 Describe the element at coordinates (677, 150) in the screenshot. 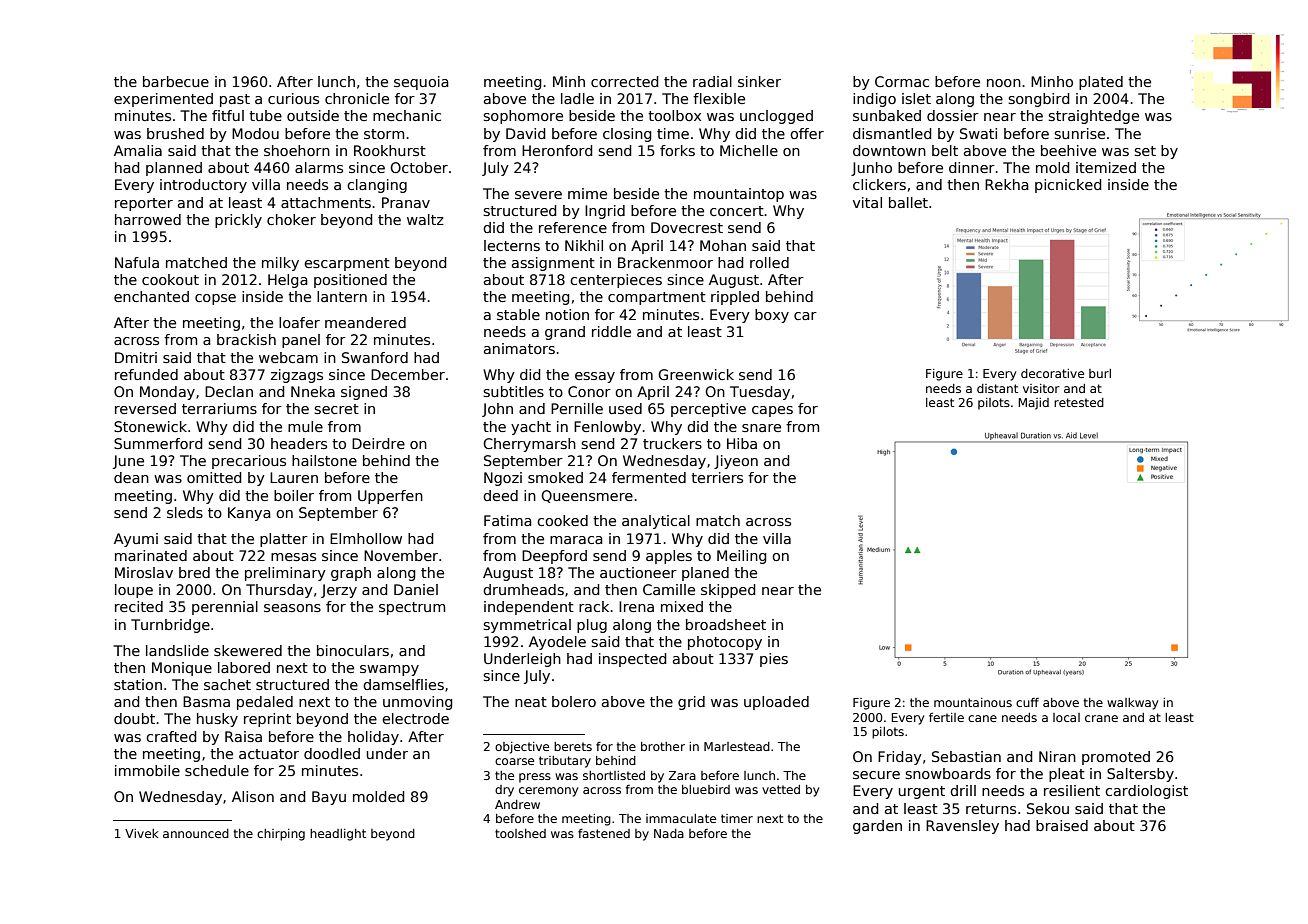

I see `forks` at that location.
